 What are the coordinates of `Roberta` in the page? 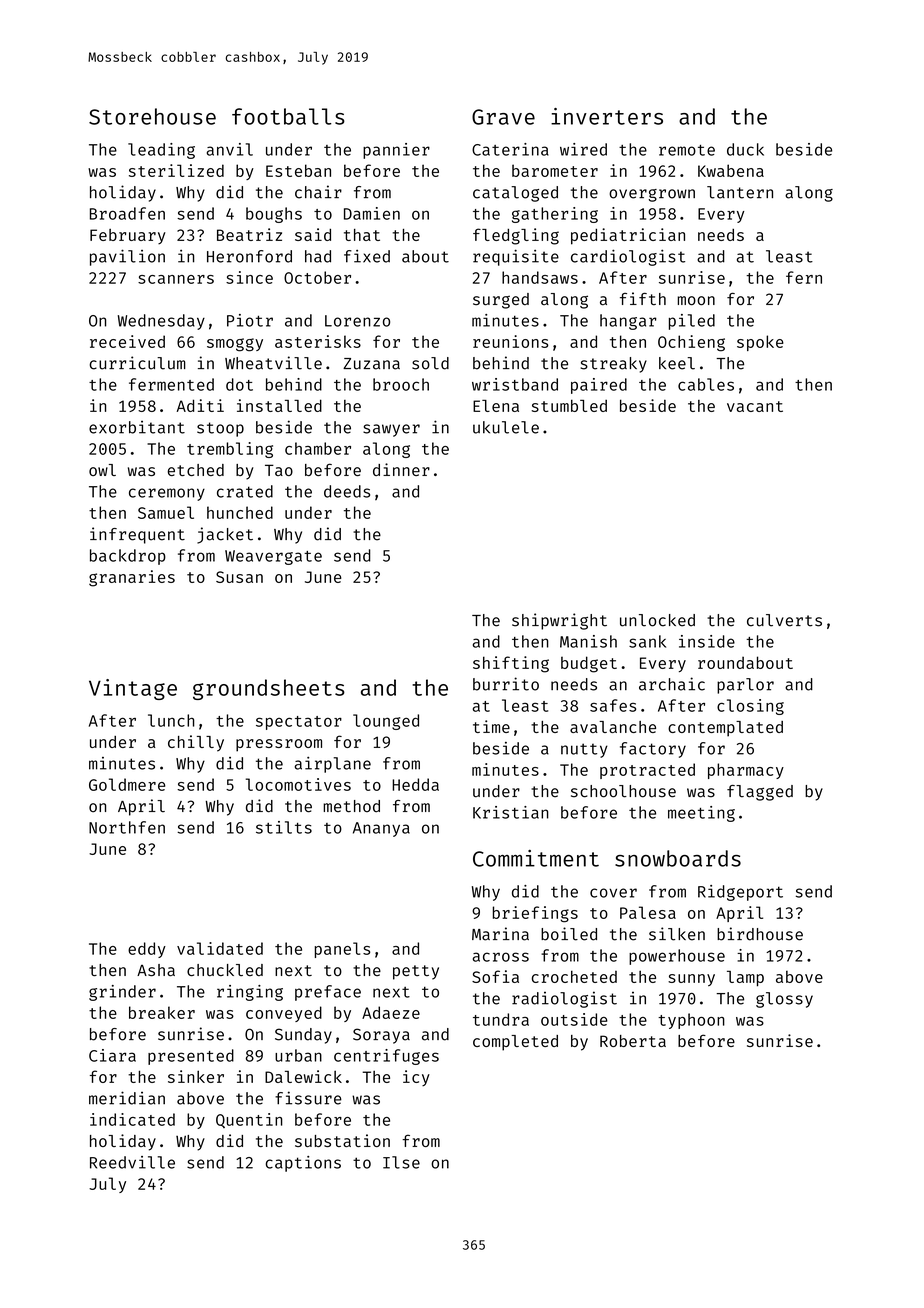 It's located at (633, 1041).
